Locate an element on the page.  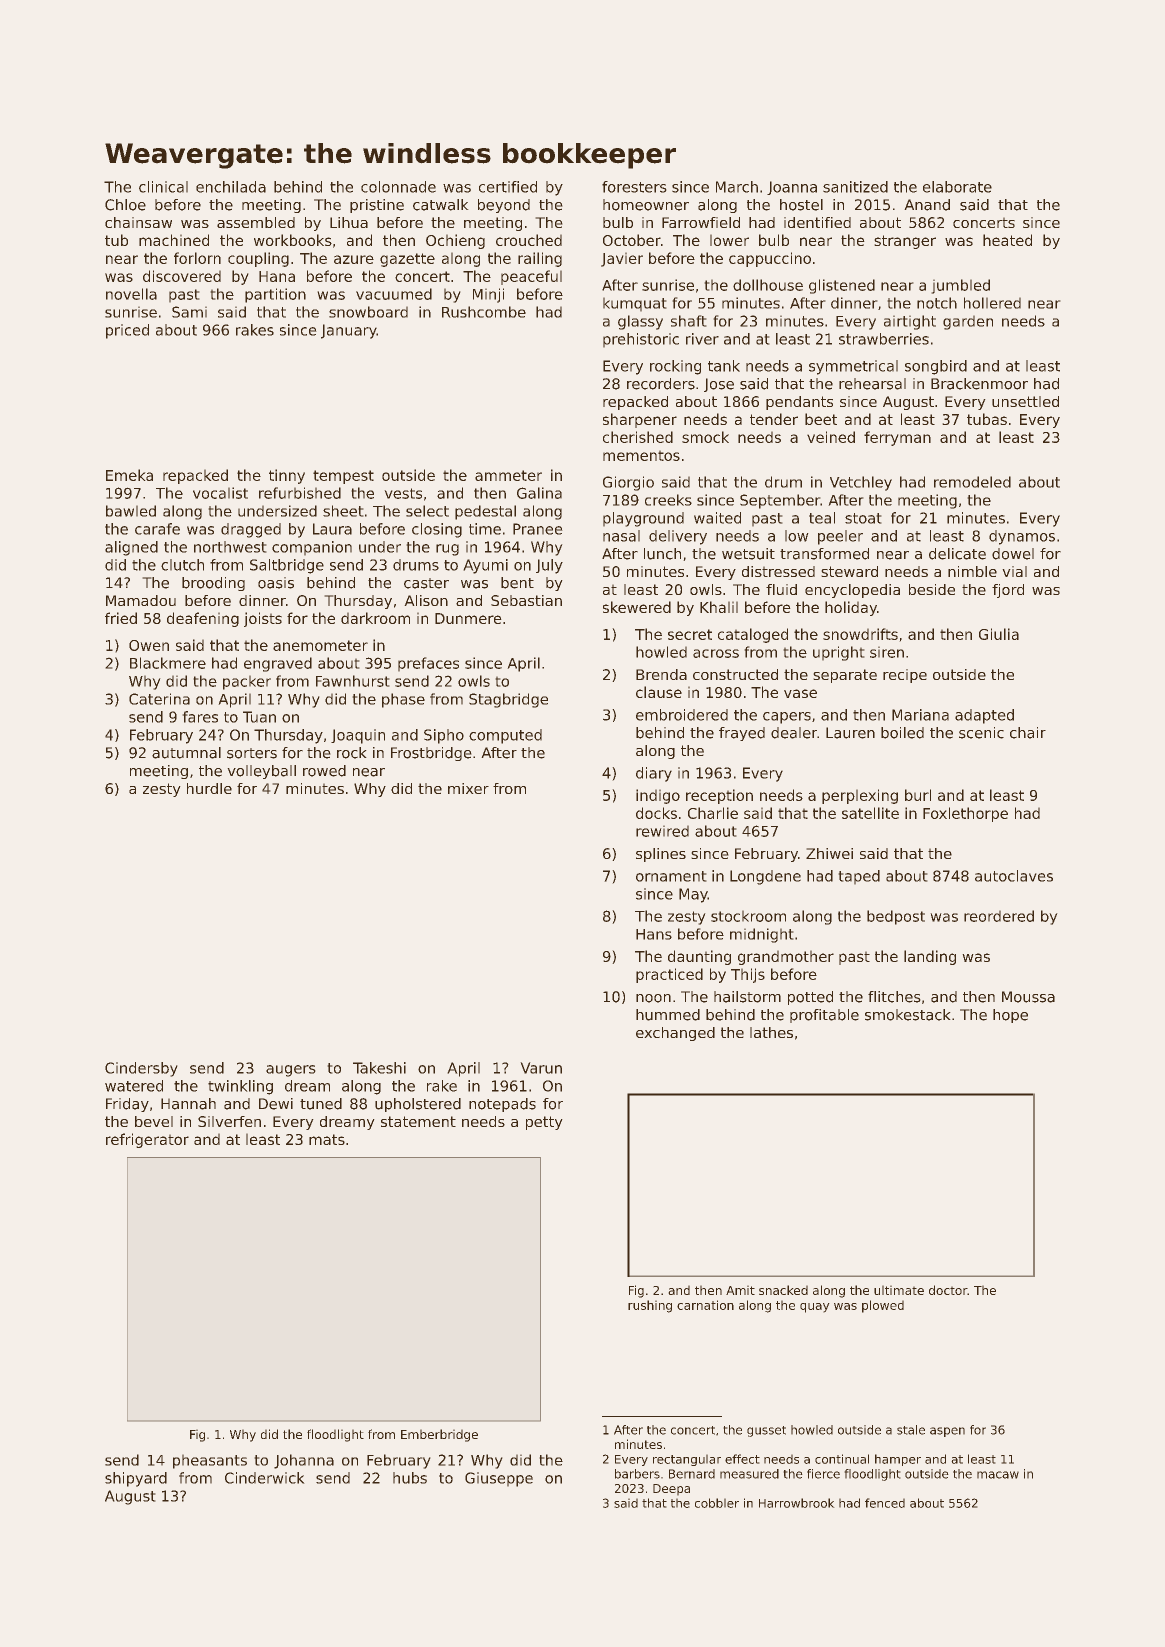
rowed is located at coordinates (324, 771).
